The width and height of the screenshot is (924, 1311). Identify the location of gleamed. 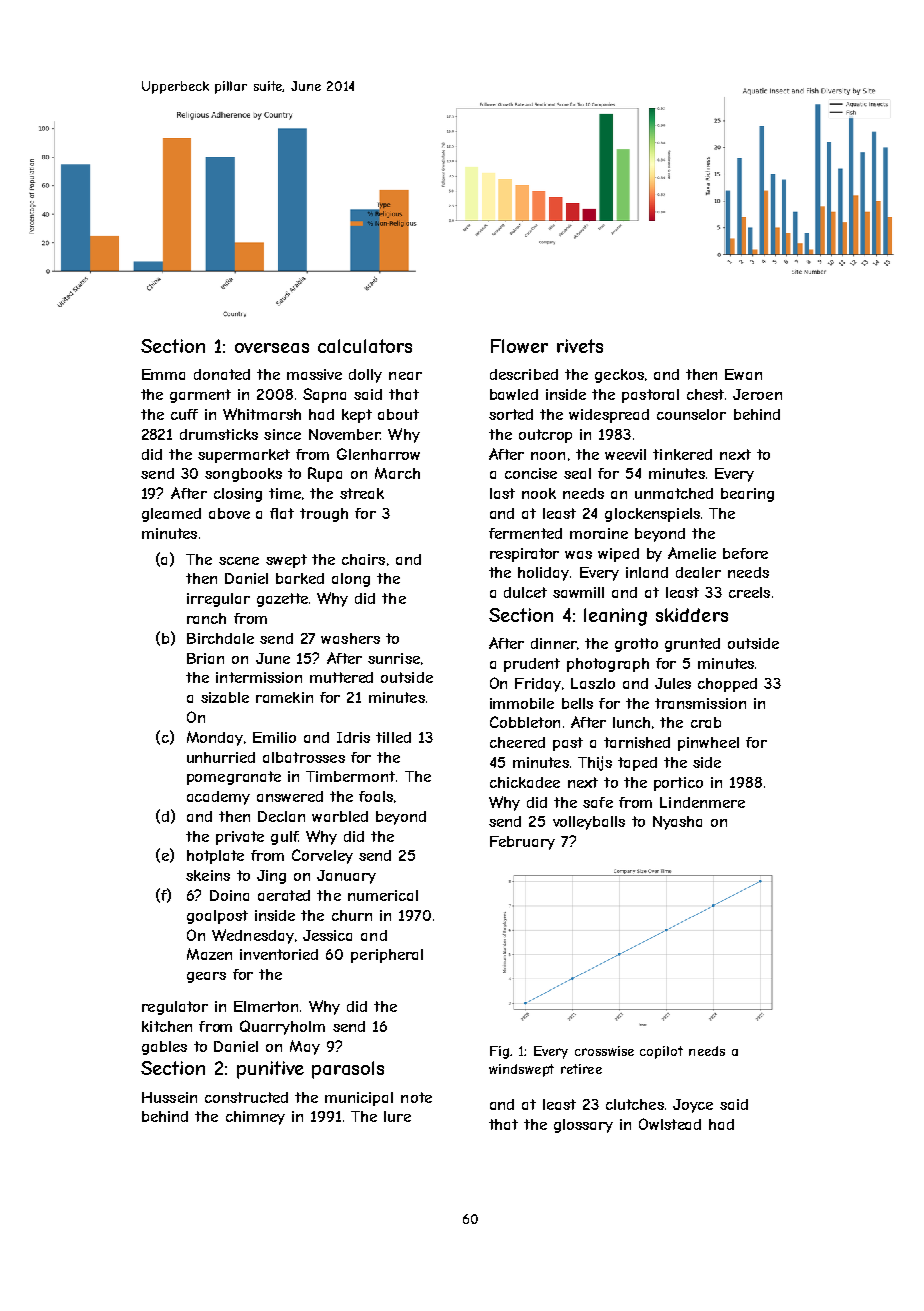
(171, 515).
